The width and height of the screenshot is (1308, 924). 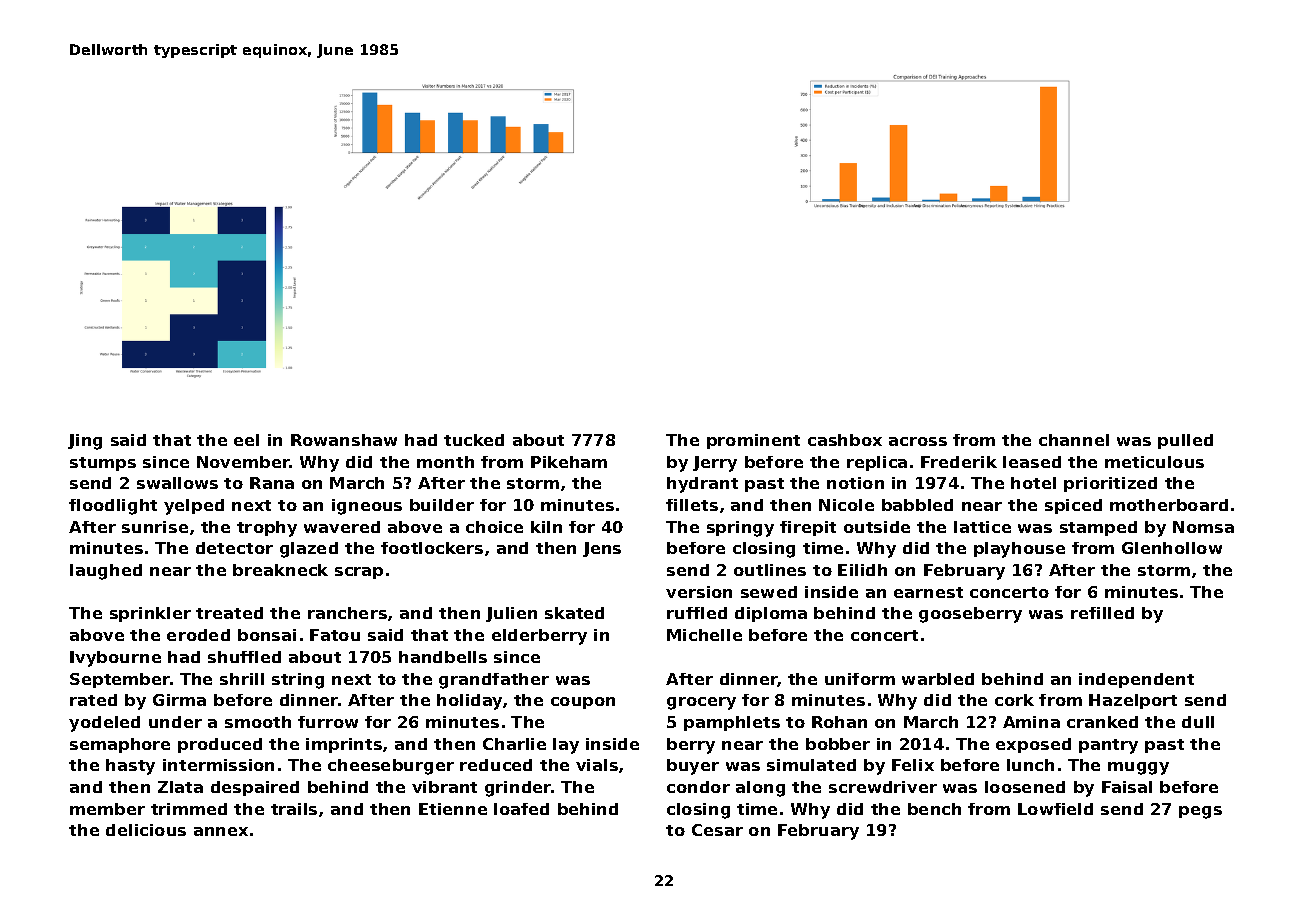 What do you see at coordinates (1185, 441) in the screenshot?
I see `pulled` at bounding box center [1185, 441].
